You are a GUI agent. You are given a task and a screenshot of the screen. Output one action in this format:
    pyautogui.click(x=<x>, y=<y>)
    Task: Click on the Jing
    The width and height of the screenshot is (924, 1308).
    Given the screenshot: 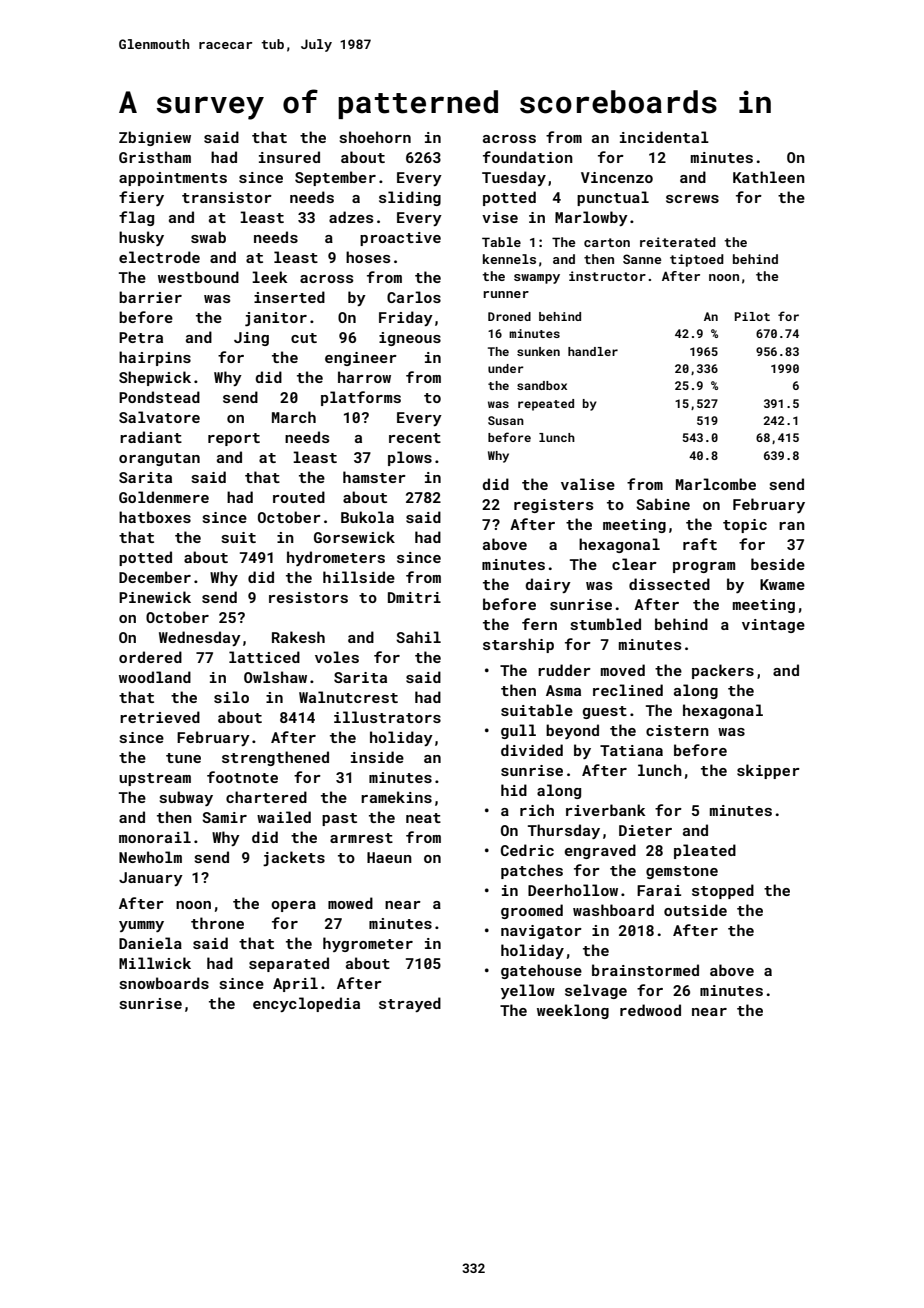 What is the action you would take?
    pyautogui.click(x=251, y=339)
